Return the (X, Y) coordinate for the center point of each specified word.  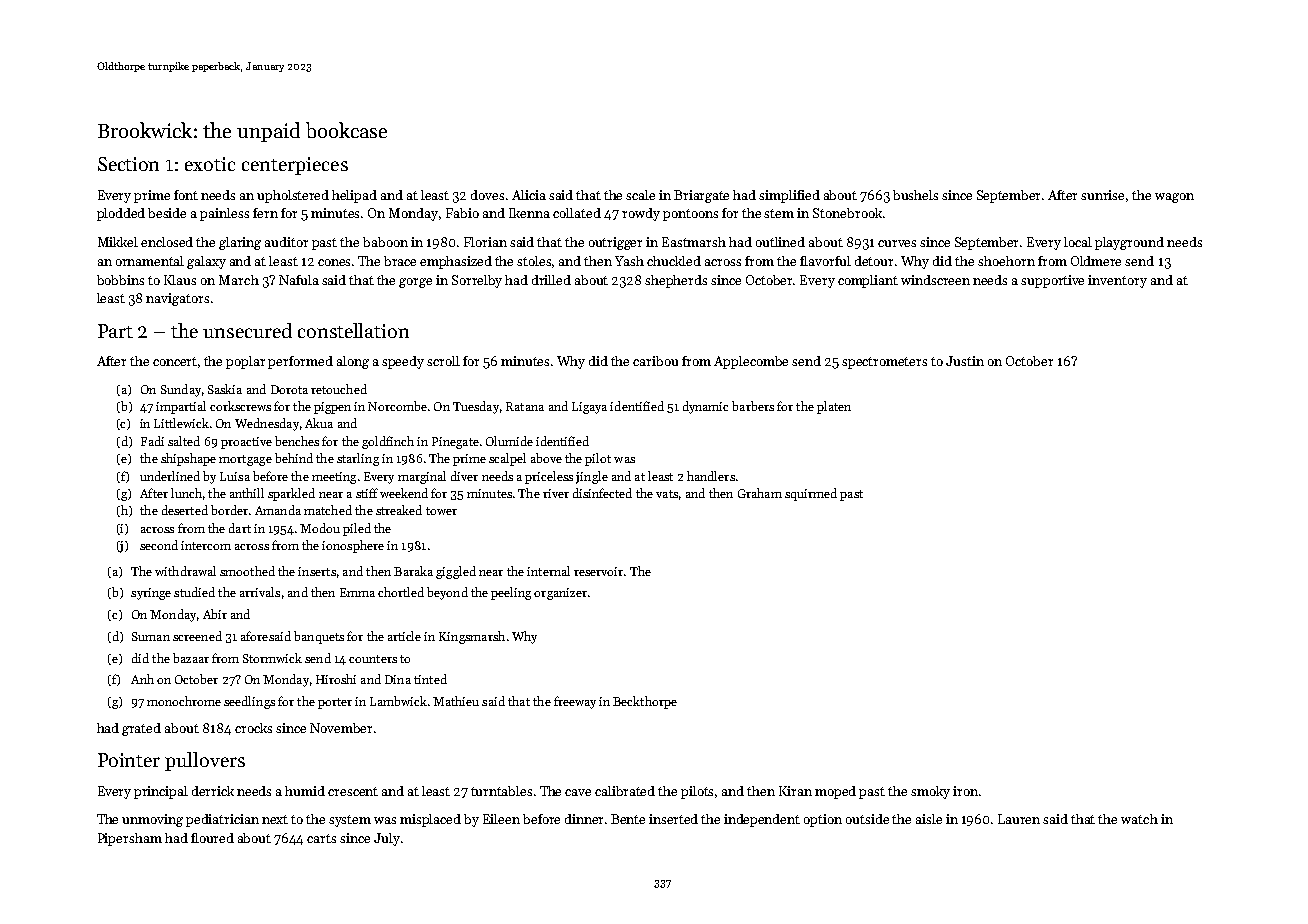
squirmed (811, 494)
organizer (560, 594)
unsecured (247, 330)
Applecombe (751, 362)
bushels (915, 195)
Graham (760, 493)
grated (141, 729)
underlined (170, 476)
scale (640, 195)
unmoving (152, 820)
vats (667, 494)
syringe (151, 594)
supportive (1052, 281)
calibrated (625, 791)
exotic (210, 164)
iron (965, 791)
